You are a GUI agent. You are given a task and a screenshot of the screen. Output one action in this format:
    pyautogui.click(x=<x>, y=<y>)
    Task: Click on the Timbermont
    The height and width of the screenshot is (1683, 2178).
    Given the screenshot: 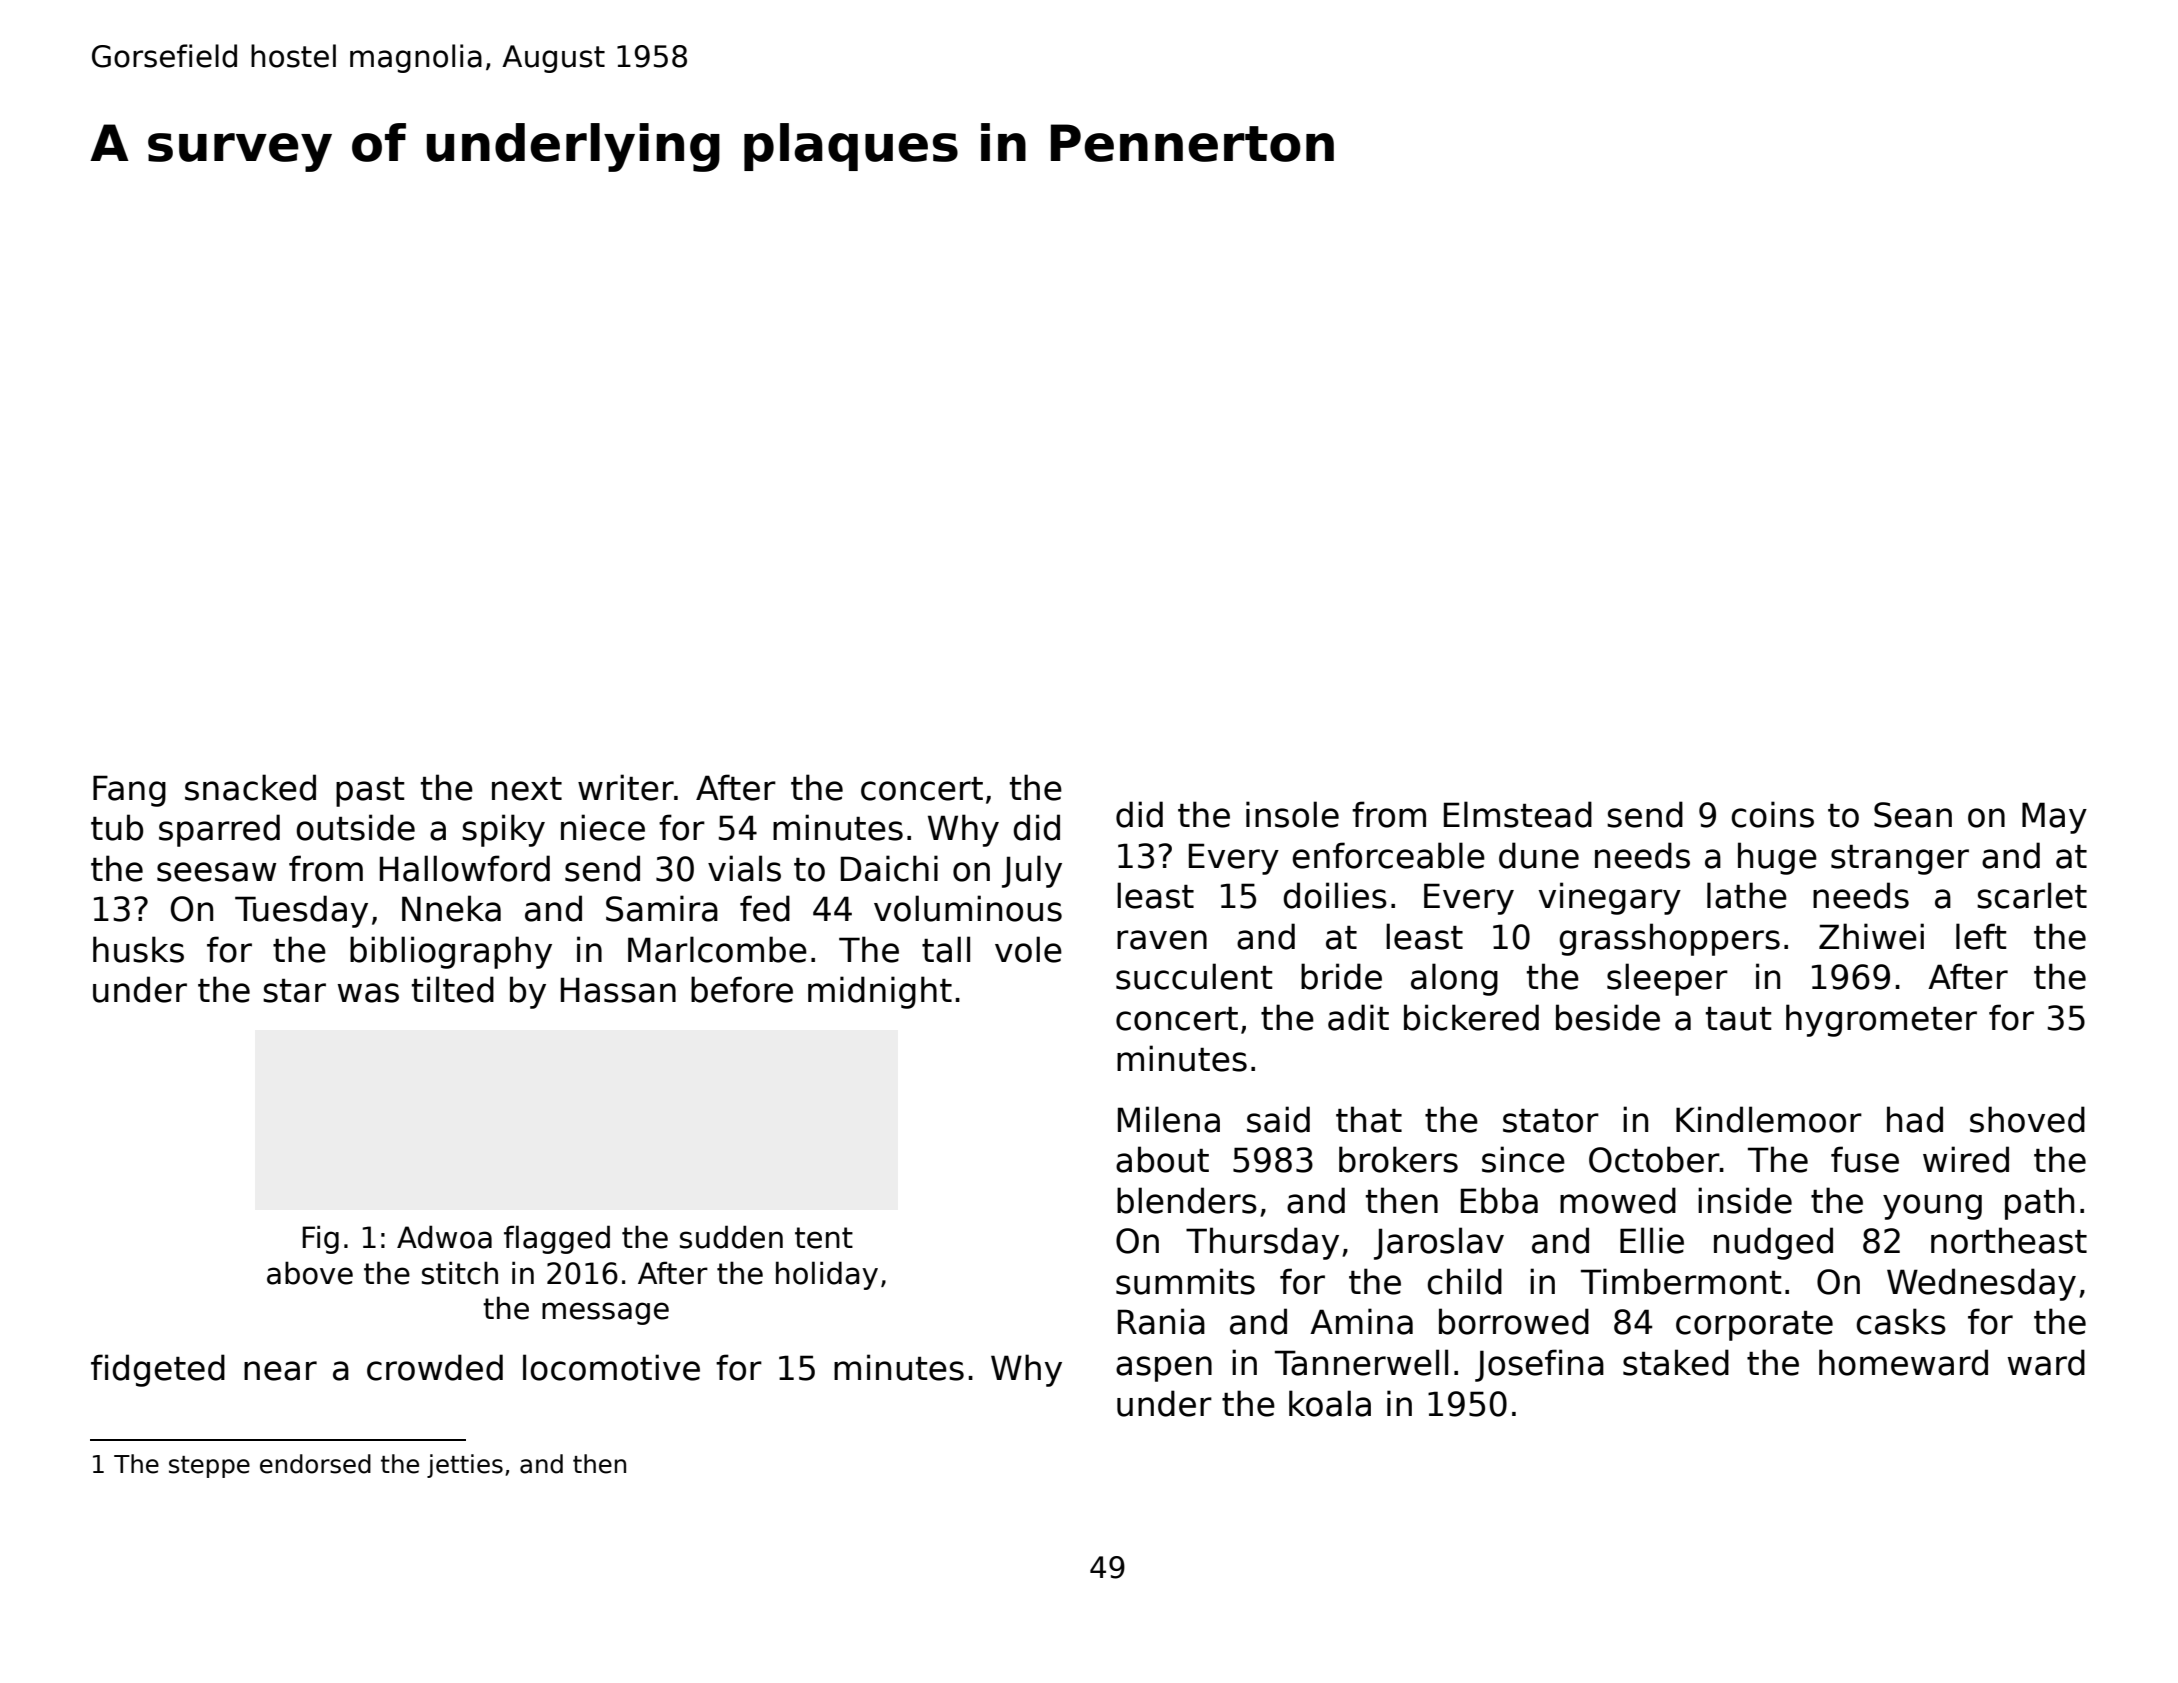 What is the action you would take?
    pyautogui.click(x=1681, y=1281)
